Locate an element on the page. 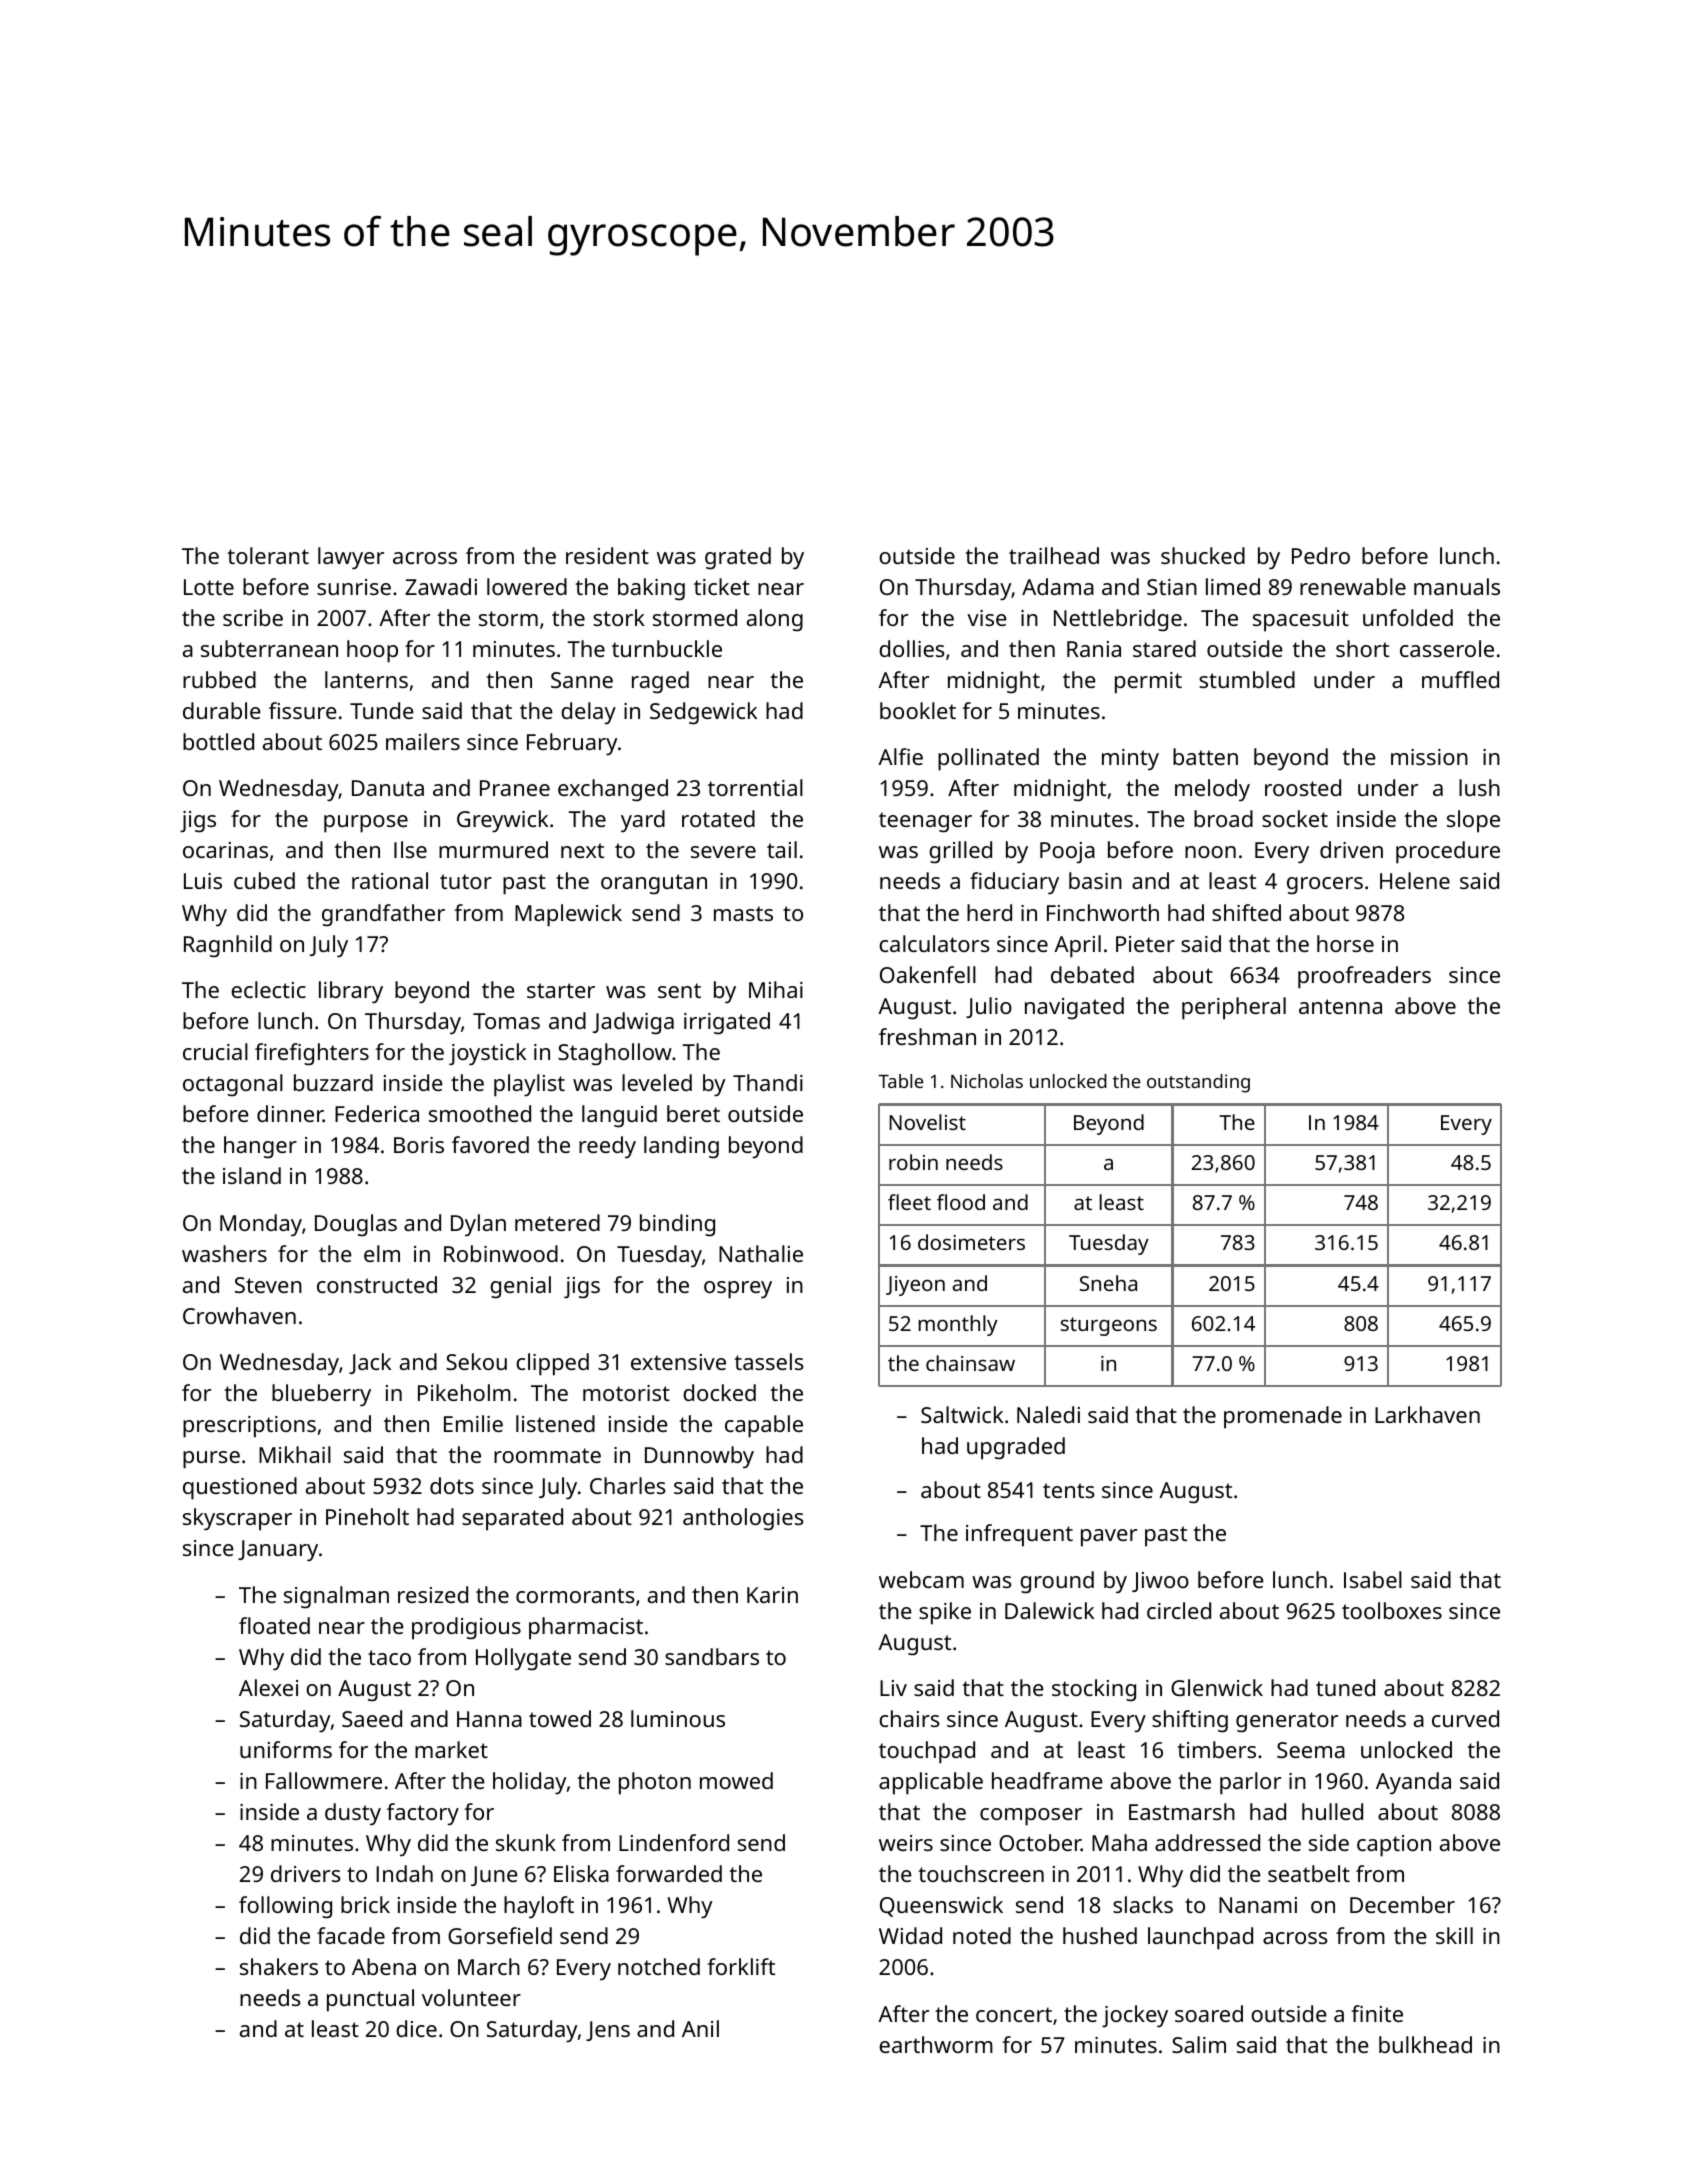 Image resolution: width=1683 pixels, height=2178 pixels. Saltwick is located at coordinates (962, 1414).
